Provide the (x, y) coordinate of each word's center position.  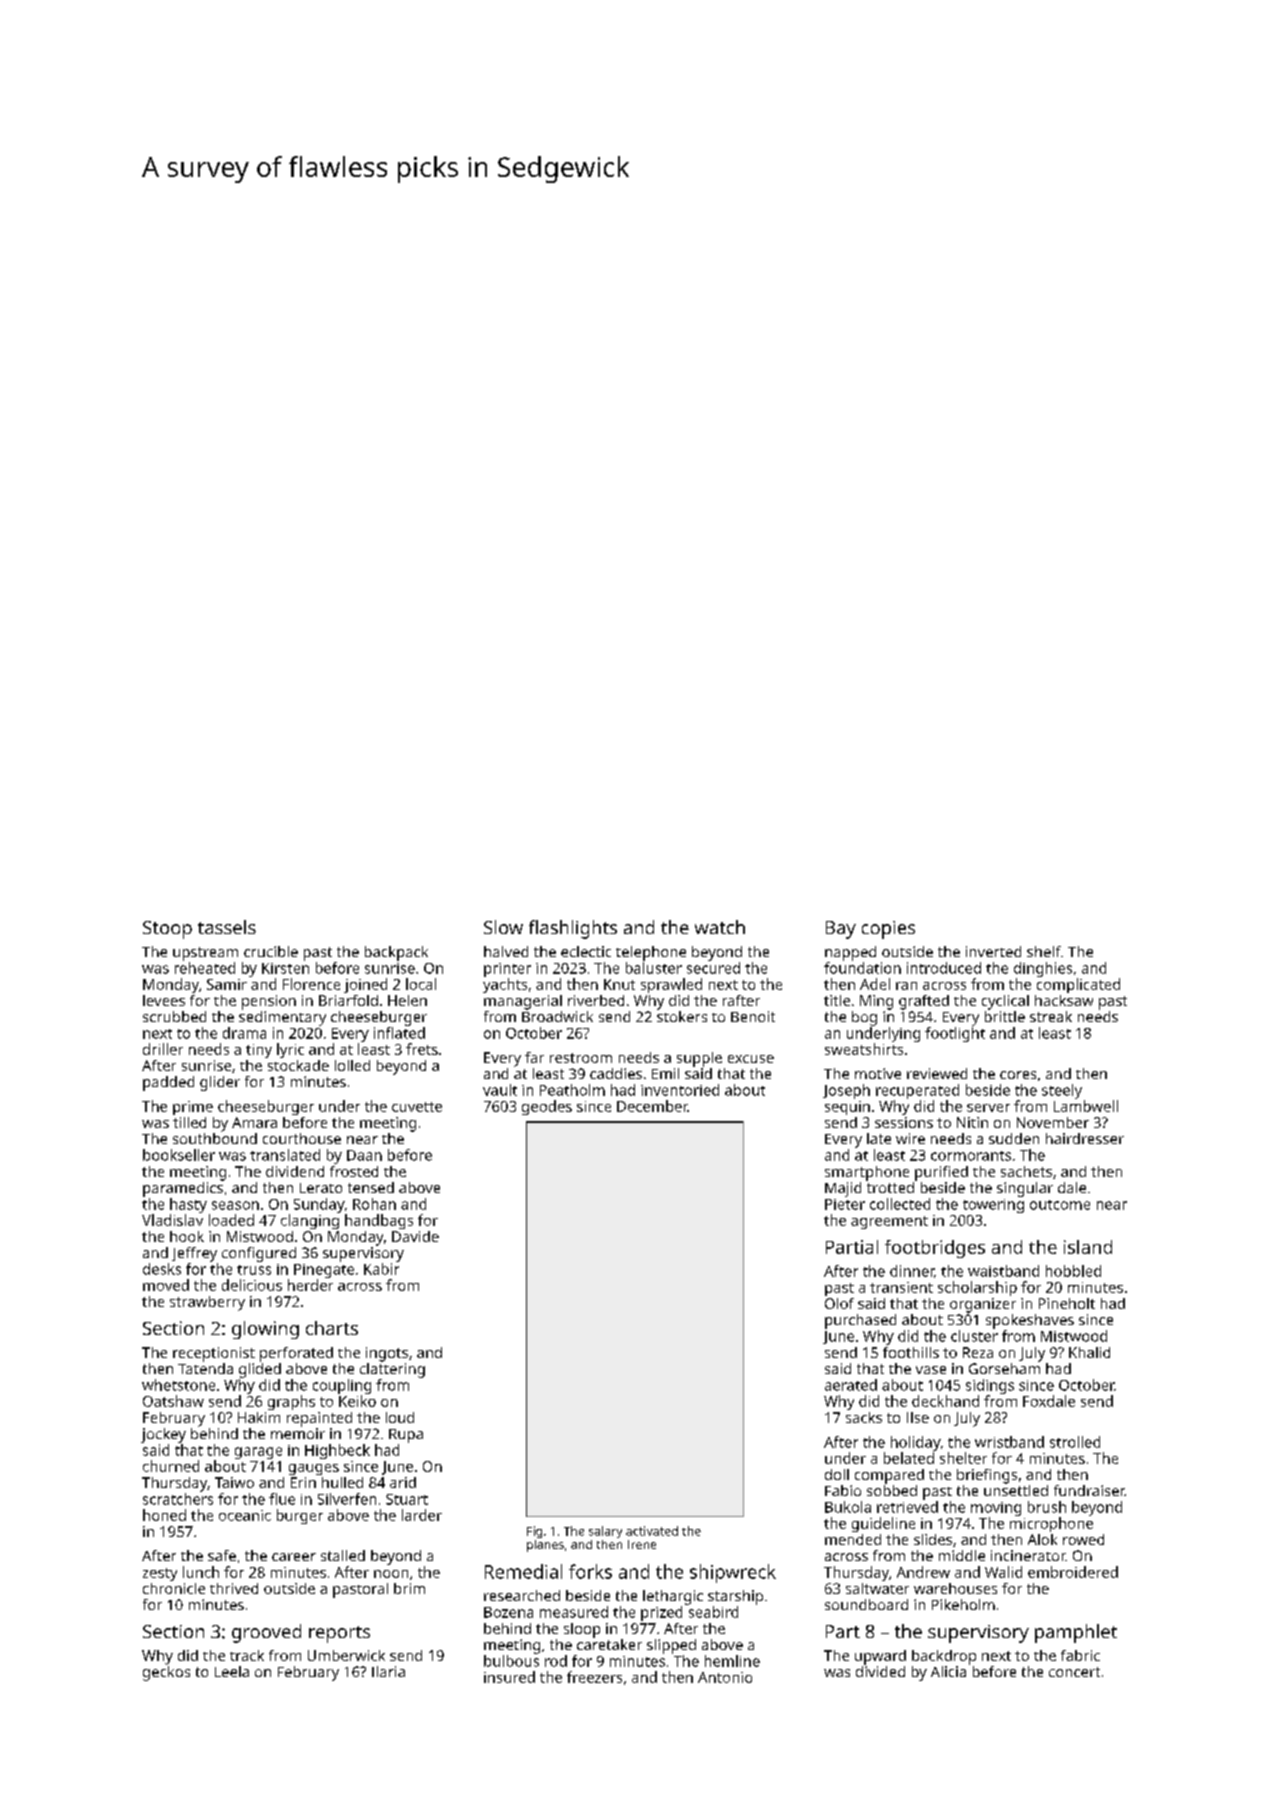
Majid (843, 1189)
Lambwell (1086, 1106)
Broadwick (557, 1016)
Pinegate (324, 1271)
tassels (227, 927)
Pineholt (1067, 1303)
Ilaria (388, 1671)
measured (574, 1612)
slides (933, 1539)
